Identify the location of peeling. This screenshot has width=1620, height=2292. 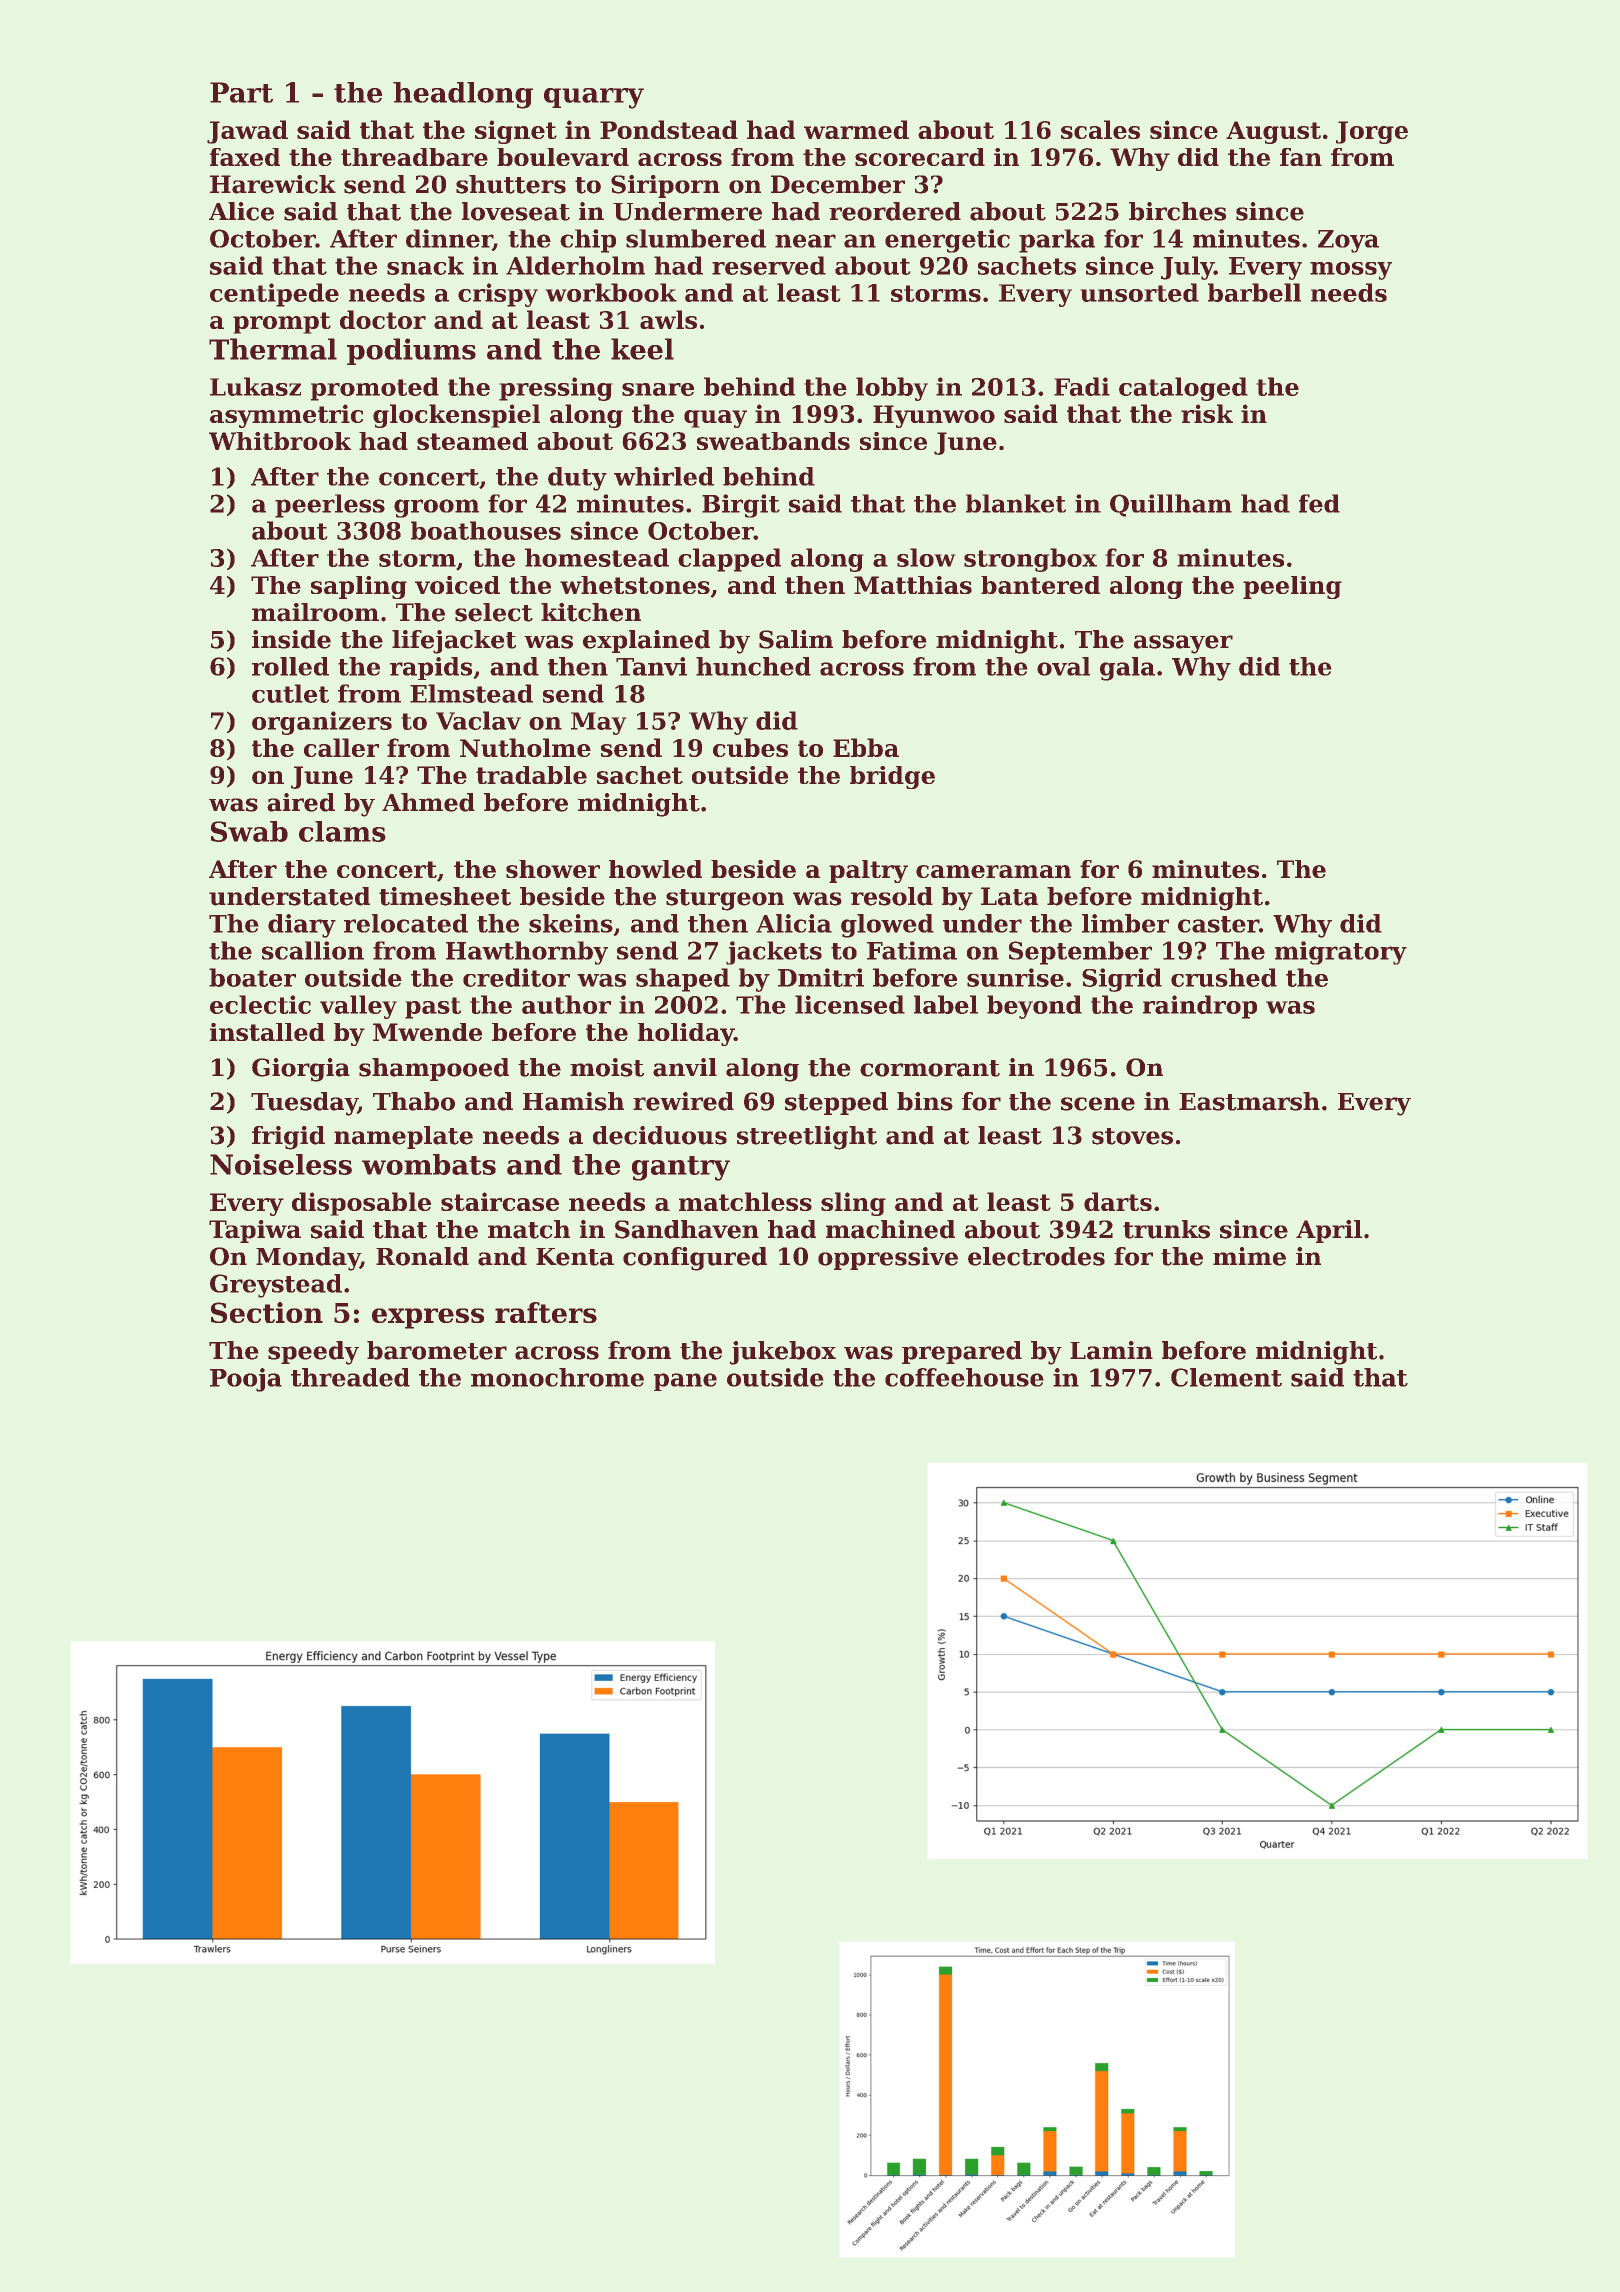
(1292, 587).
